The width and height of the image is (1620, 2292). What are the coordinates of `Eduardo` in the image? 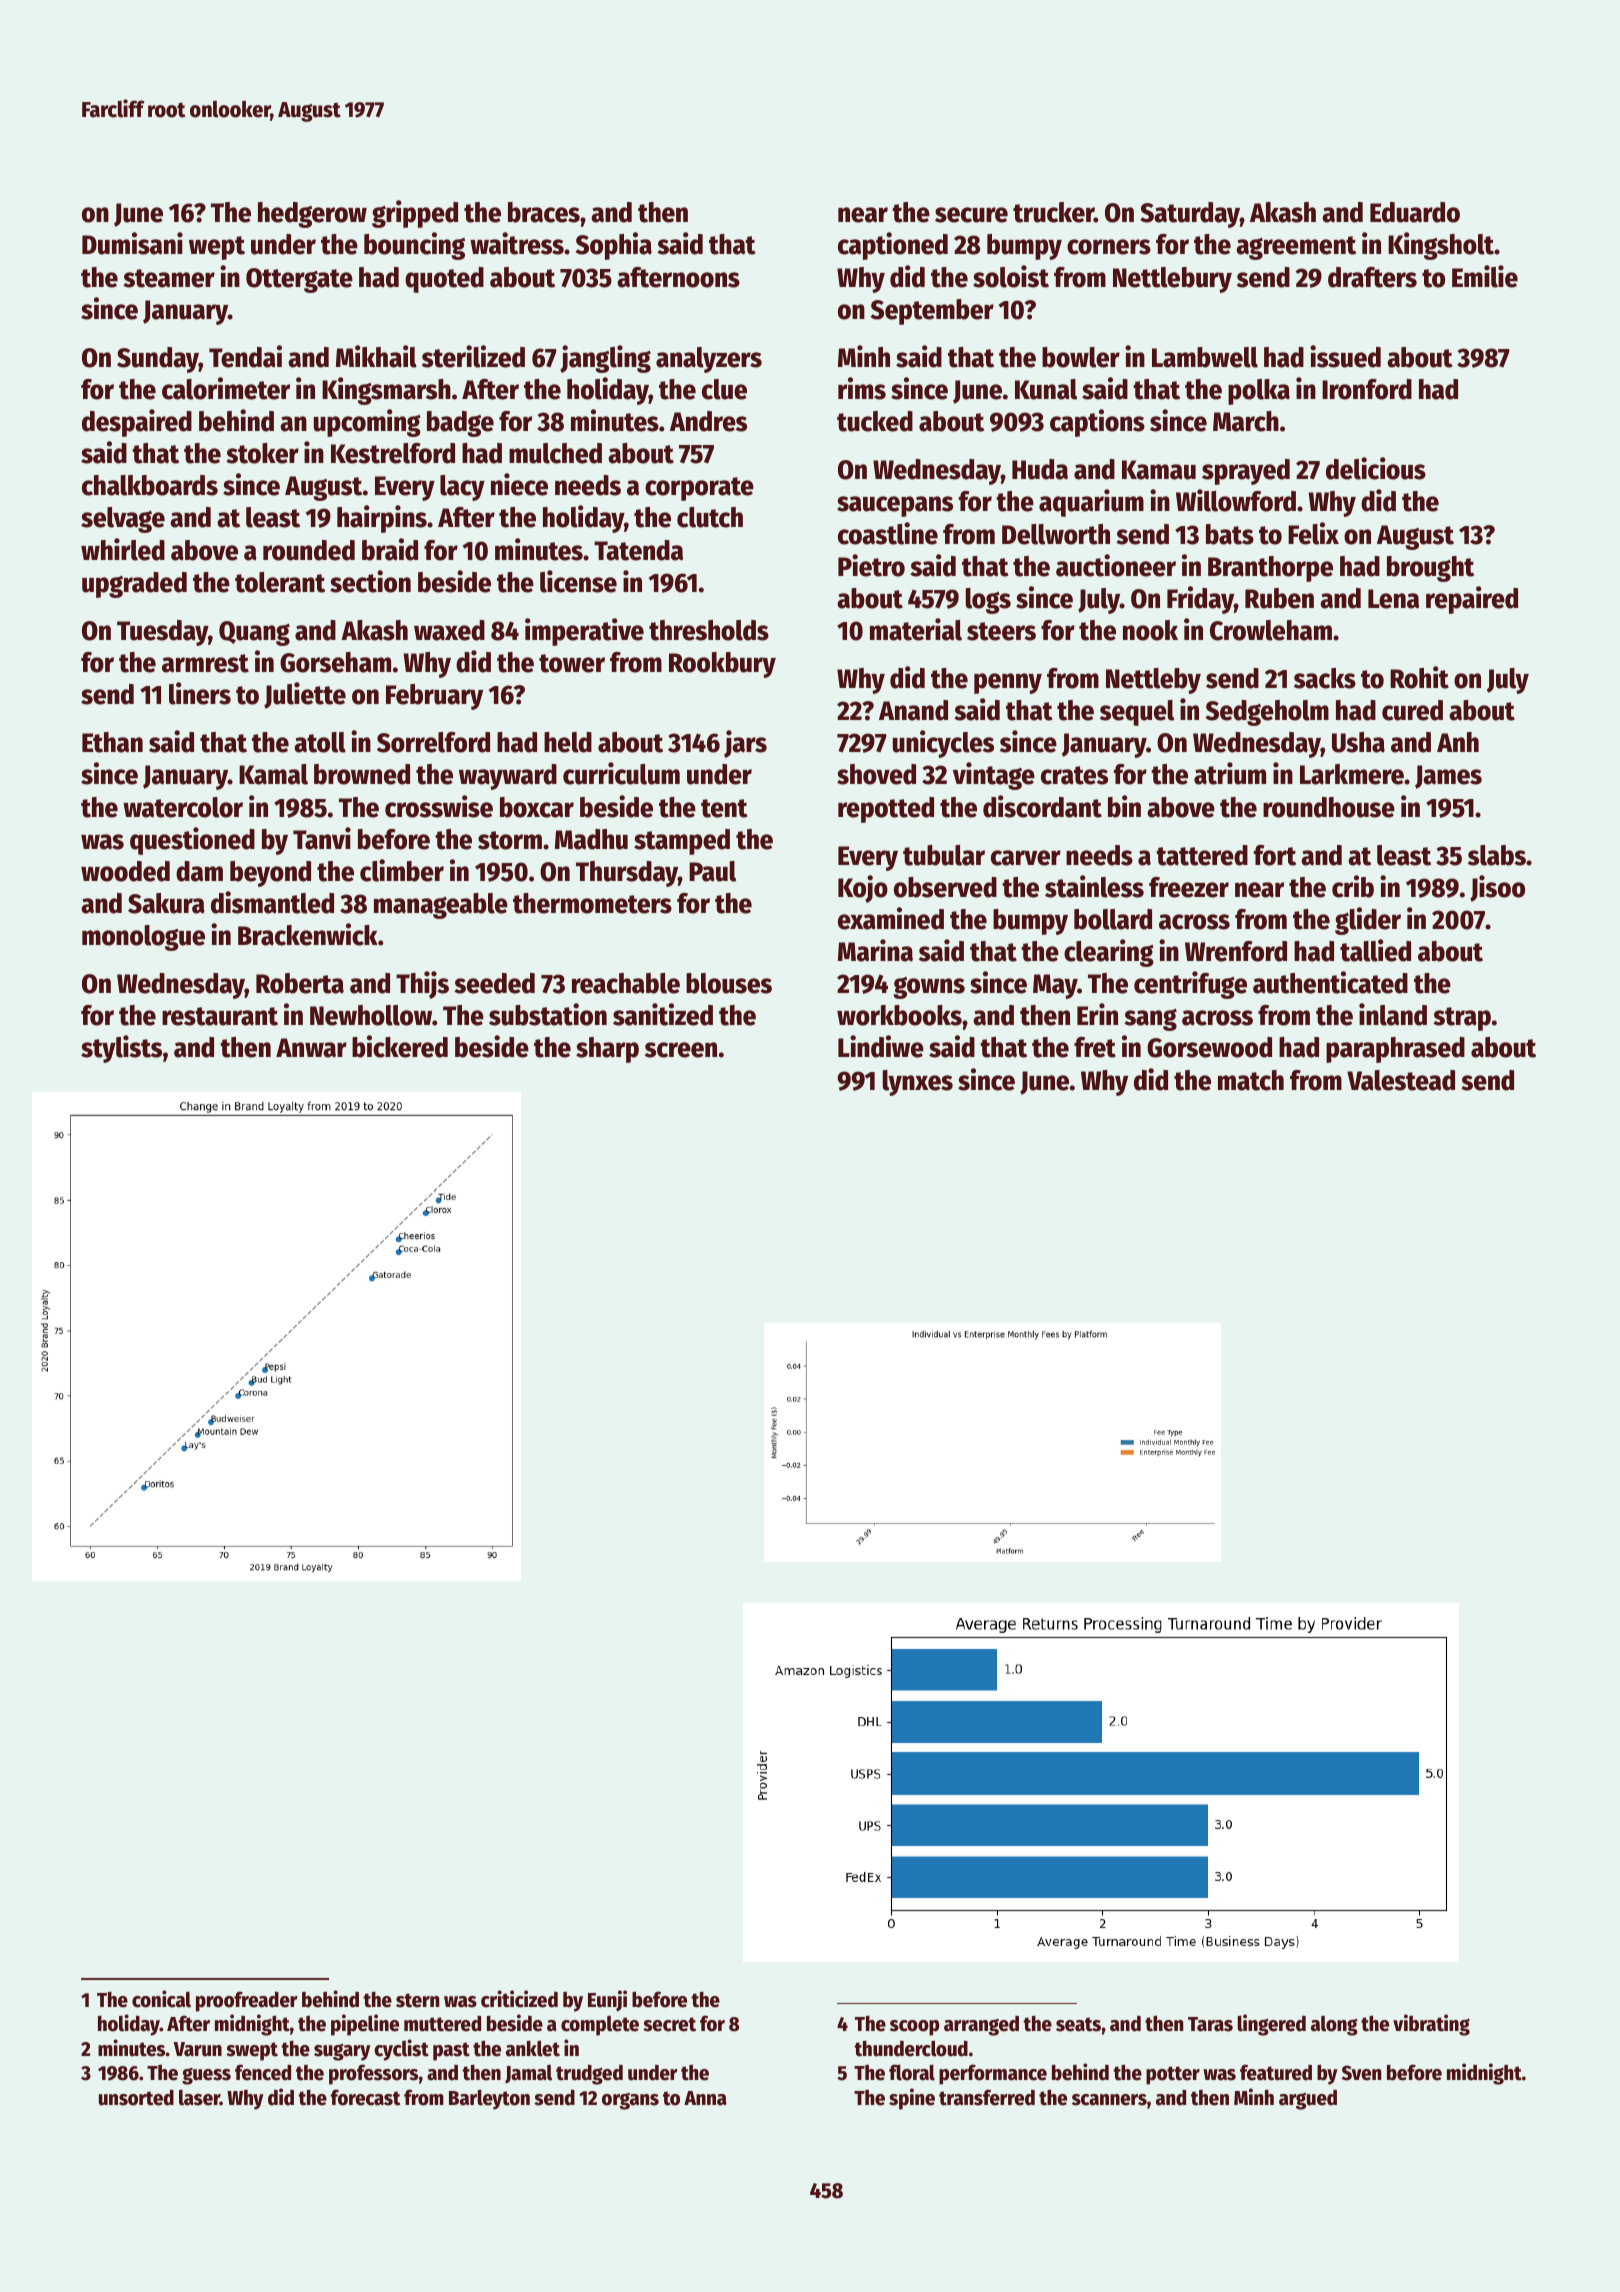 It's located at (1415, 212).
